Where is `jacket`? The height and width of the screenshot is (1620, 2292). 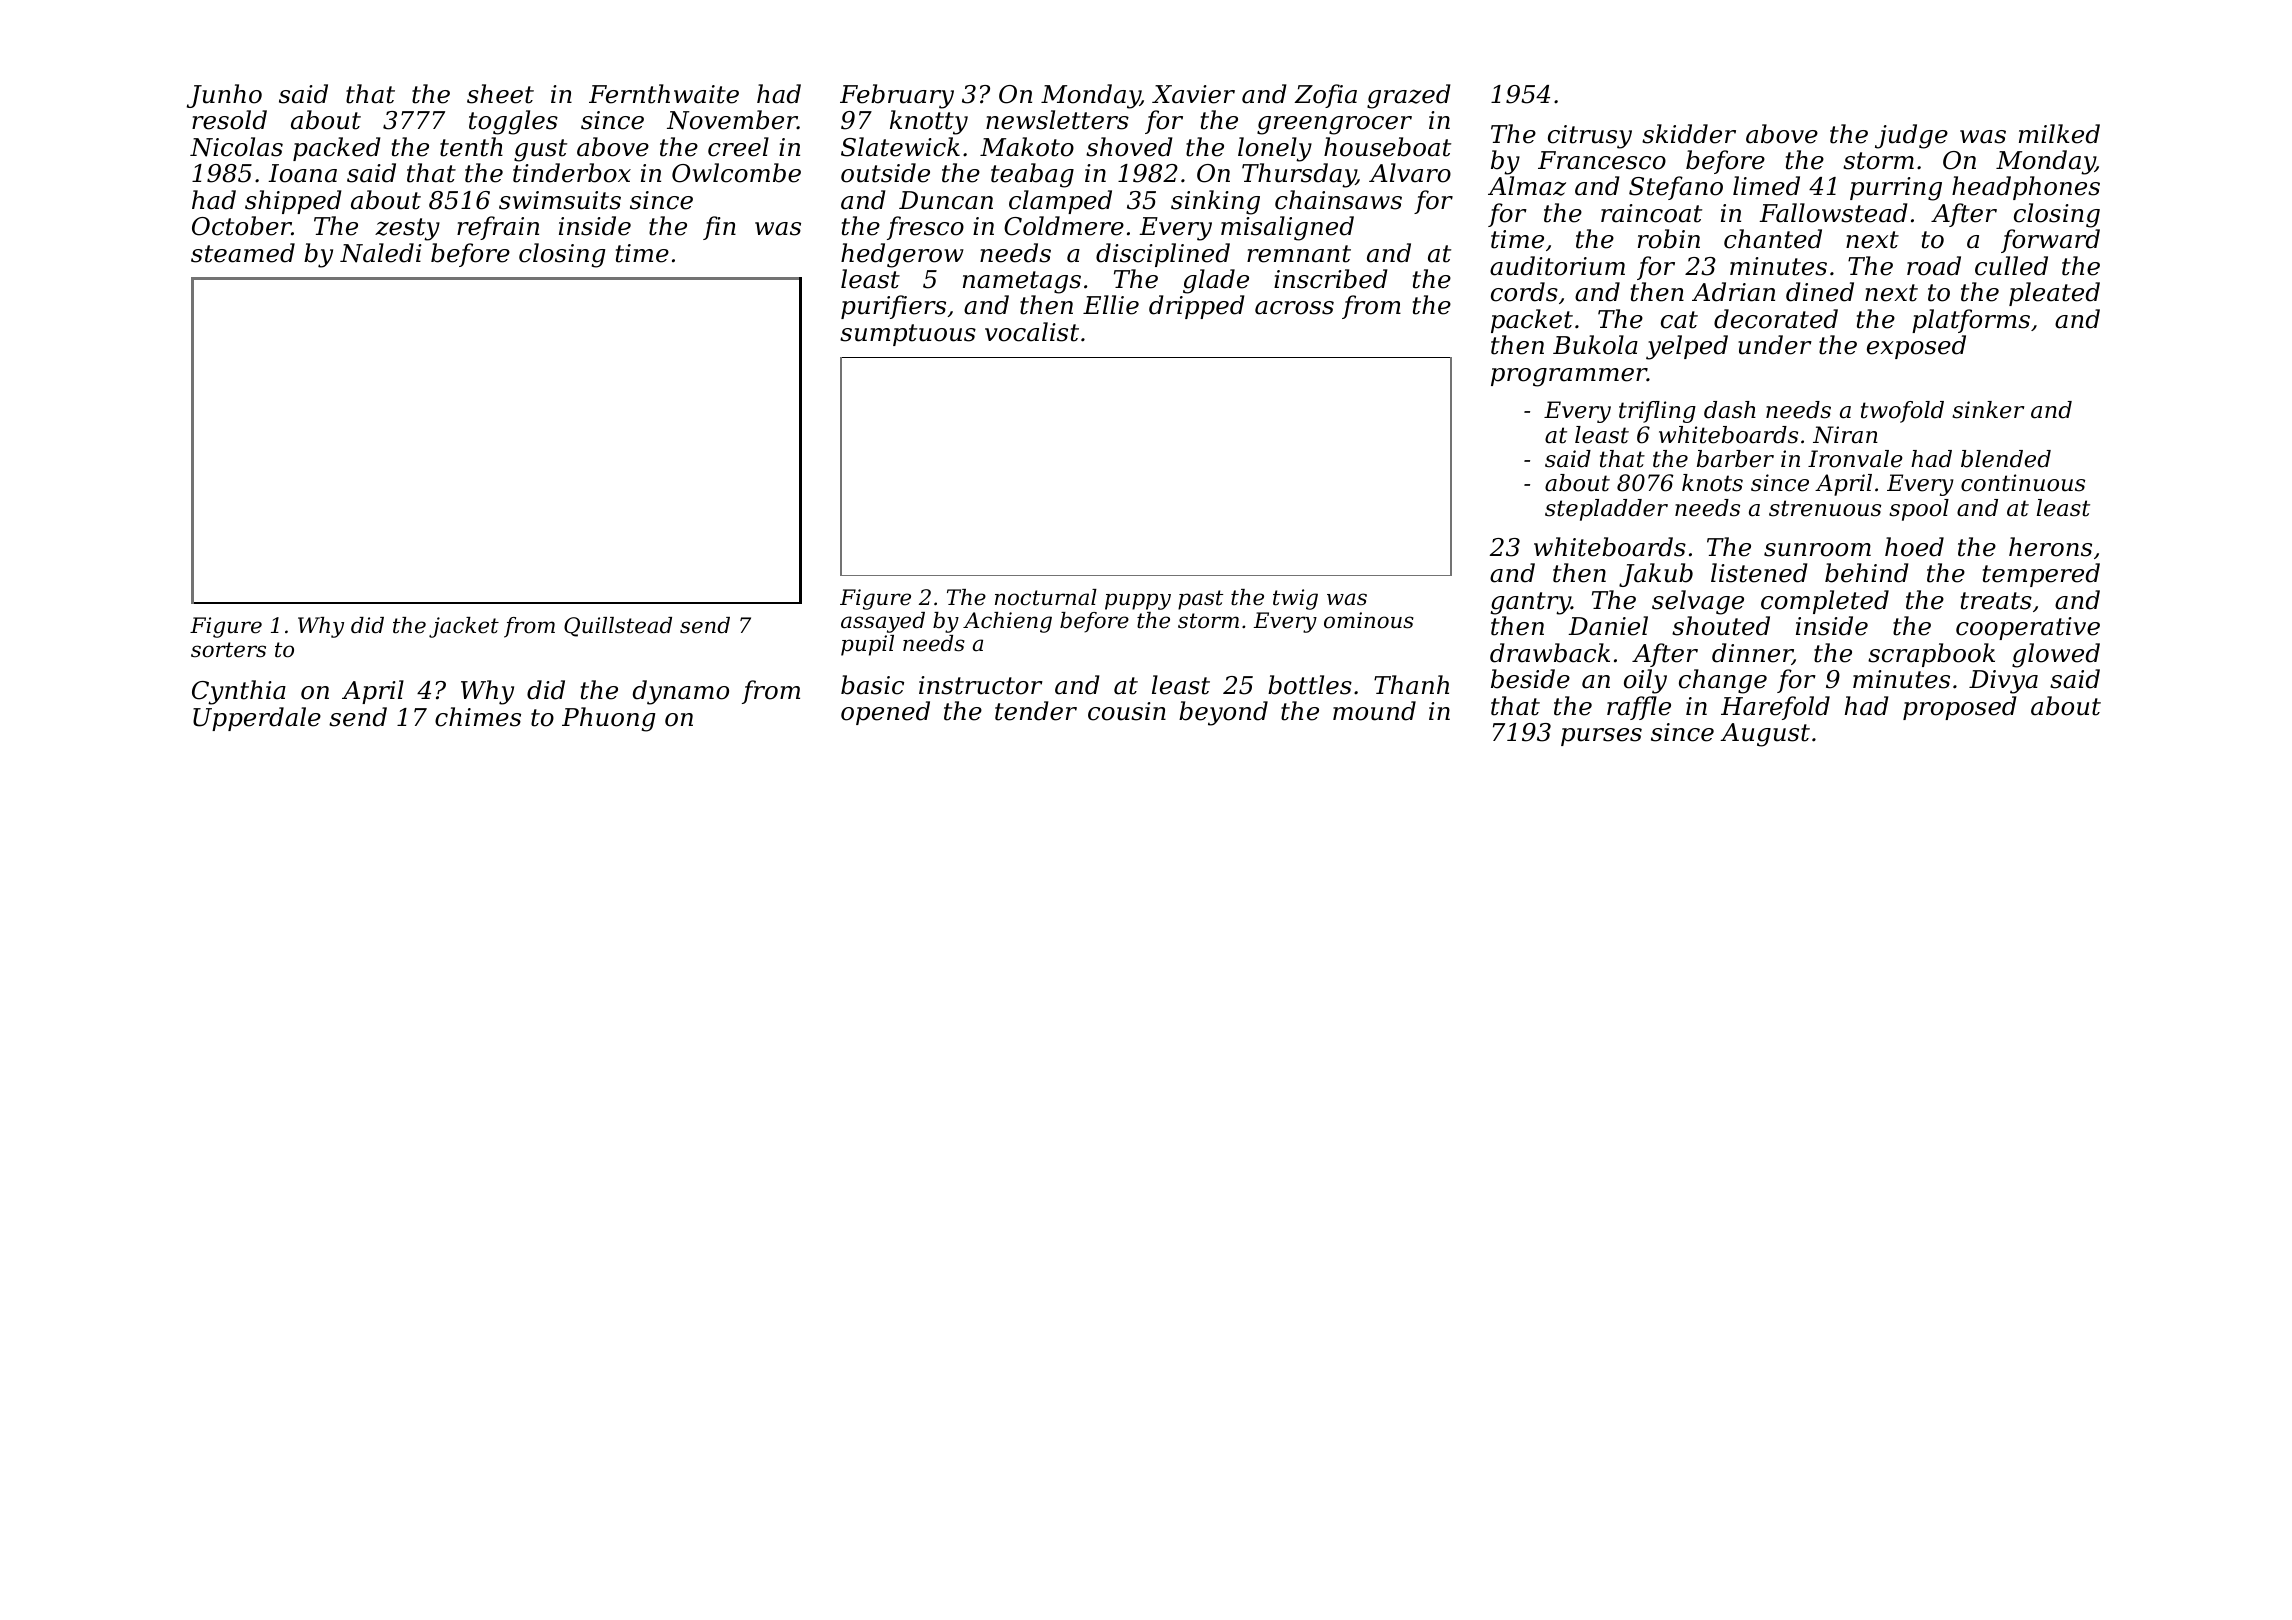
jacket is located at coordinates (464, 627).
